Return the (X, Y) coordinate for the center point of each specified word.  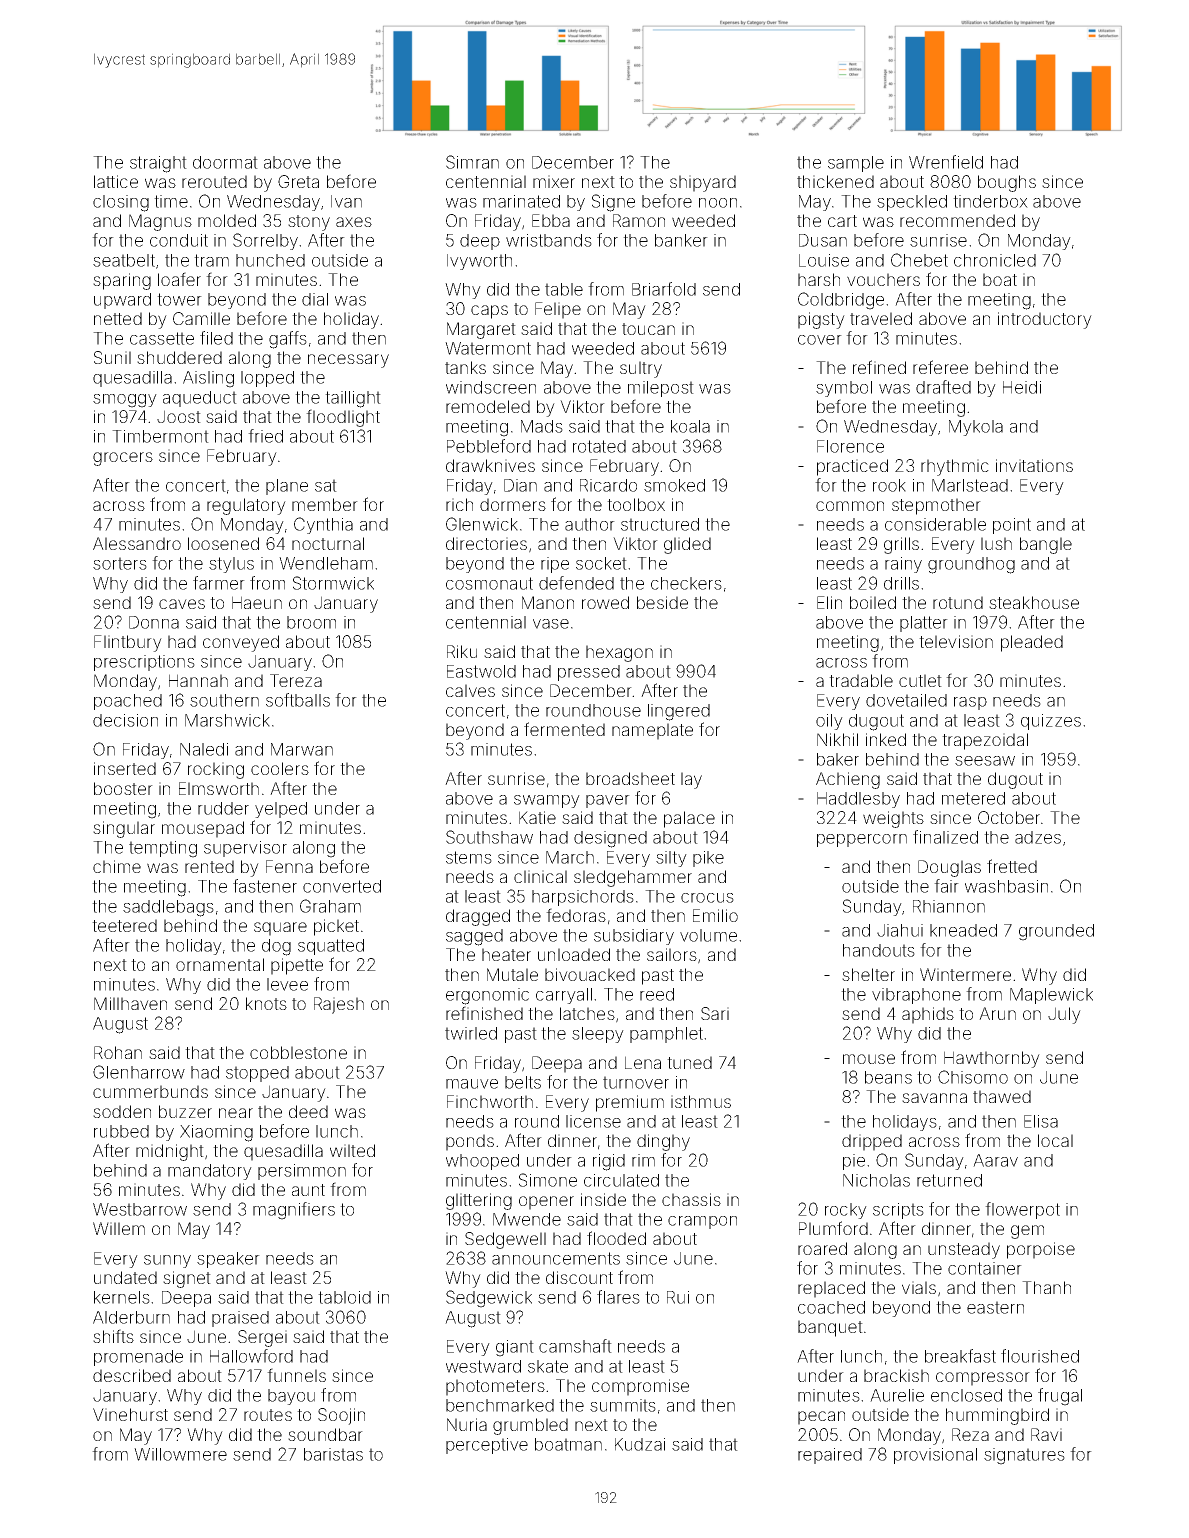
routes (268, 1415)
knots (266, 1003)
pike (708, 859)
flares (618, 1297)
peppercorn (862, 840)
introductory (1045, 320)
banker (681, 240)
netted (118, 318)
